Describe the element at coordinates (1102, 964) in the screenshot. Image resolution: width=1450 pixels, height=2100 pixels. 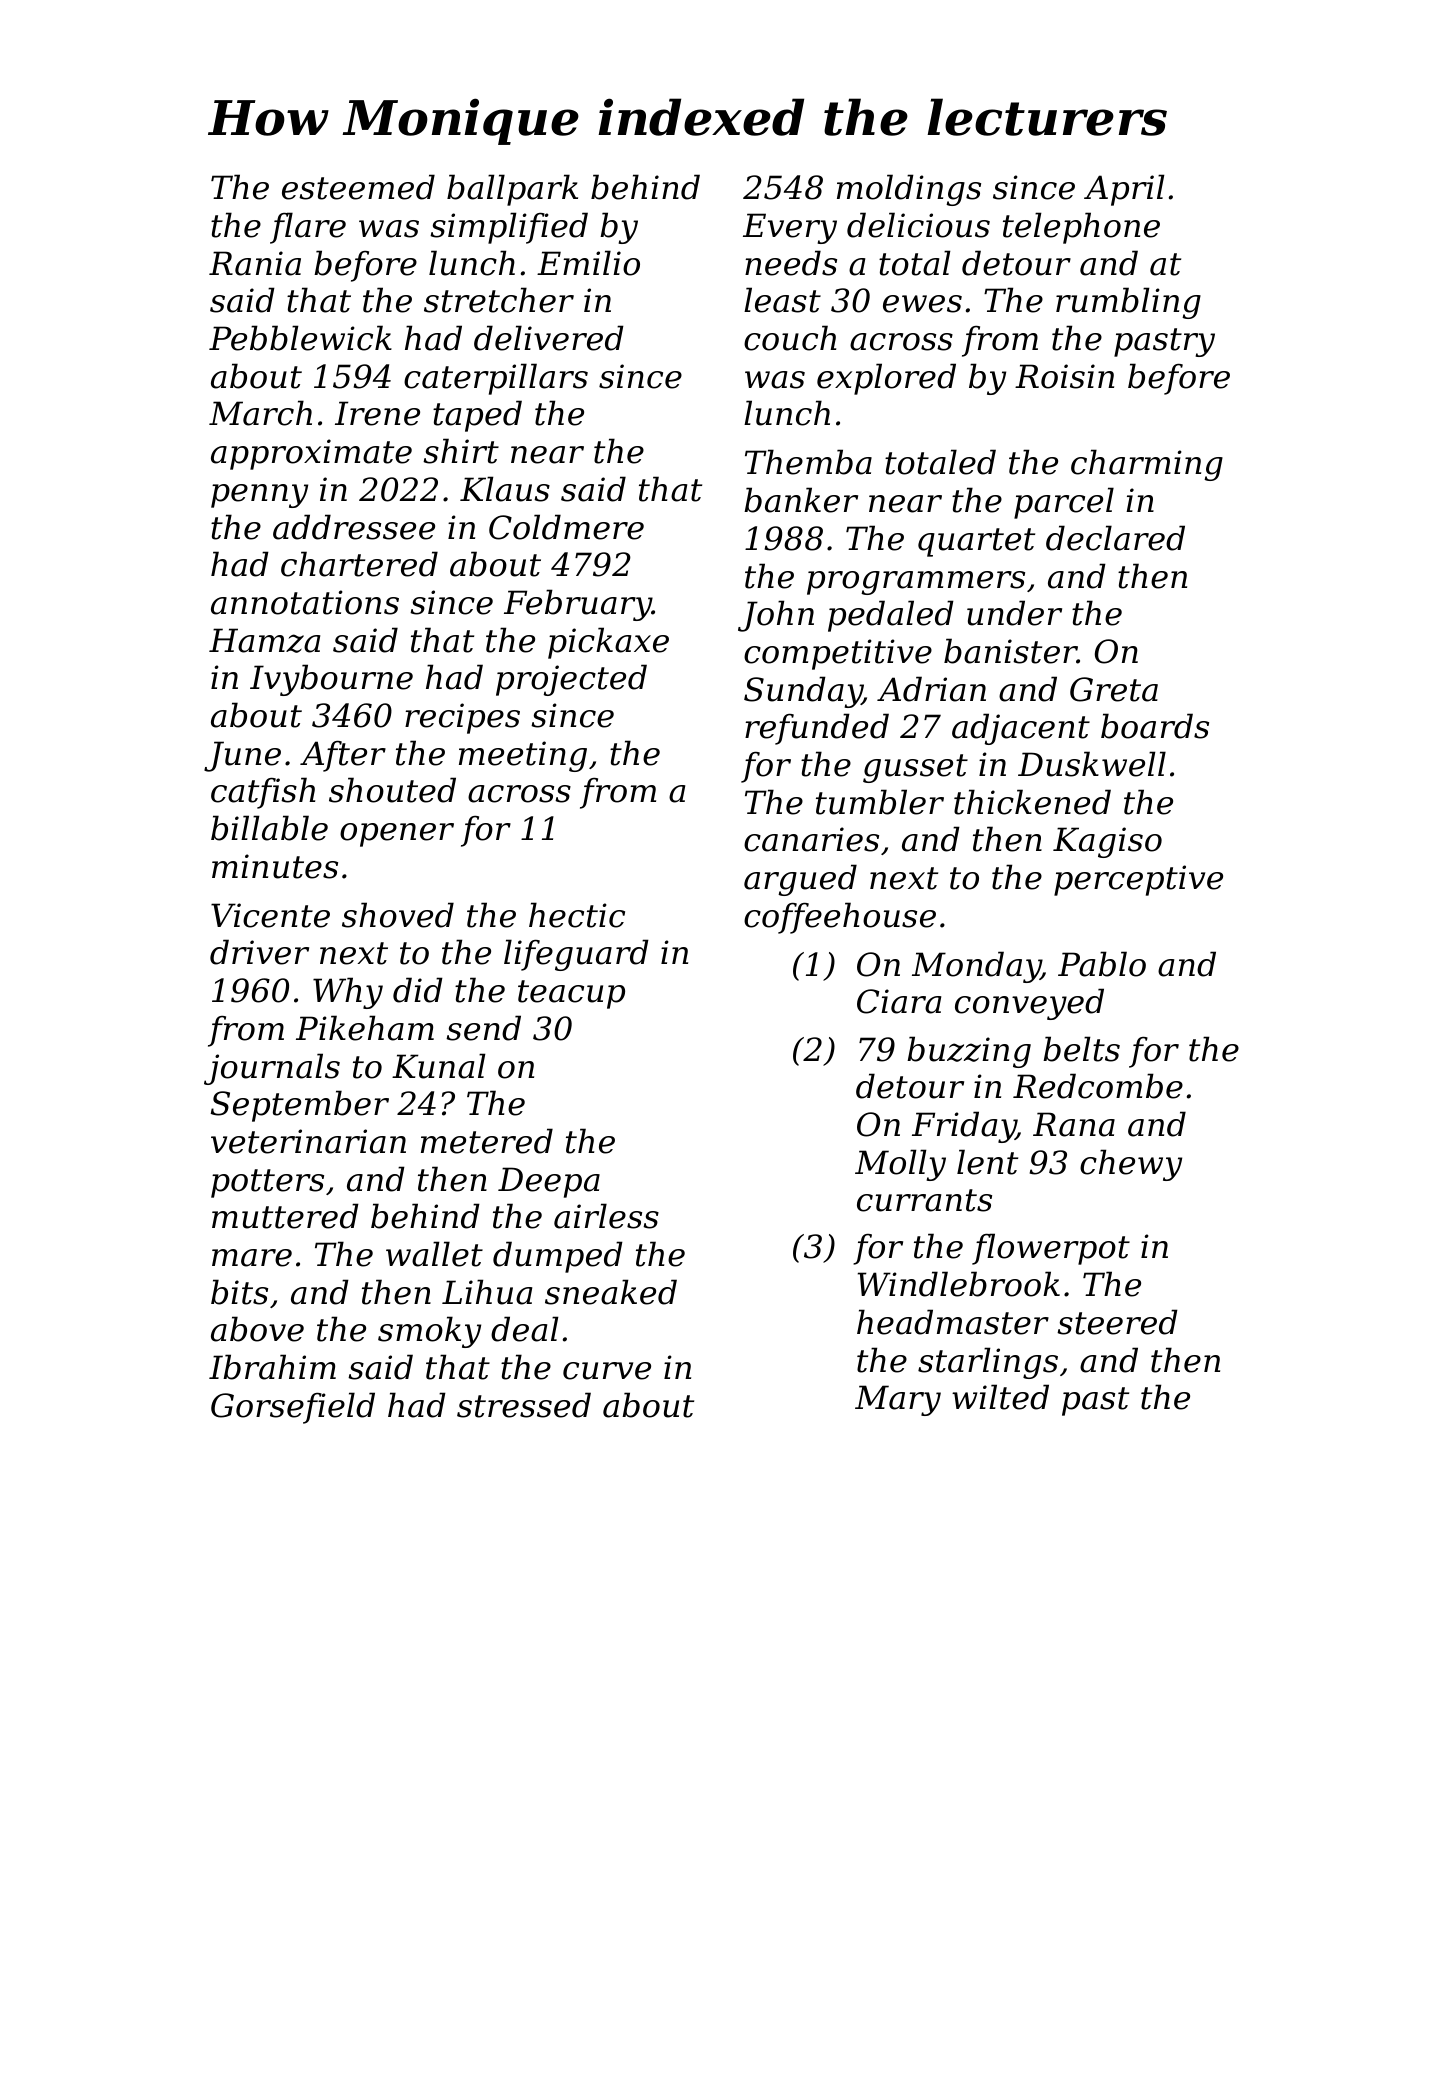
I see `Pablo` at that location.
